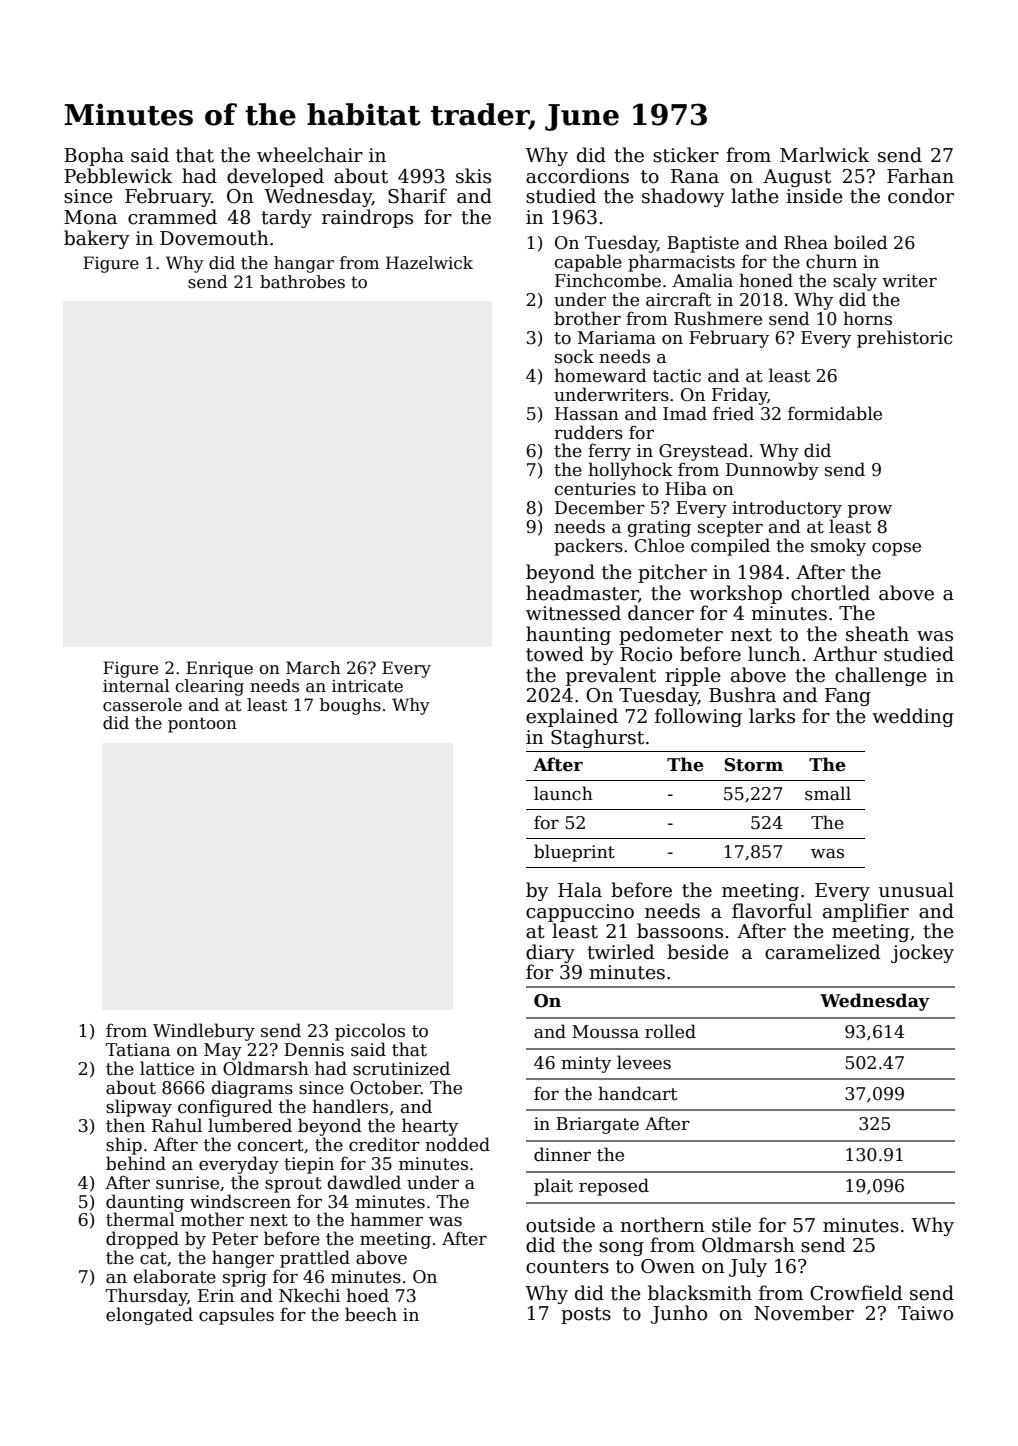 This page has width=1018, height=1446. Describe the element at coordinates (597, 738) in the page. I see `Staghurst` at that location.
